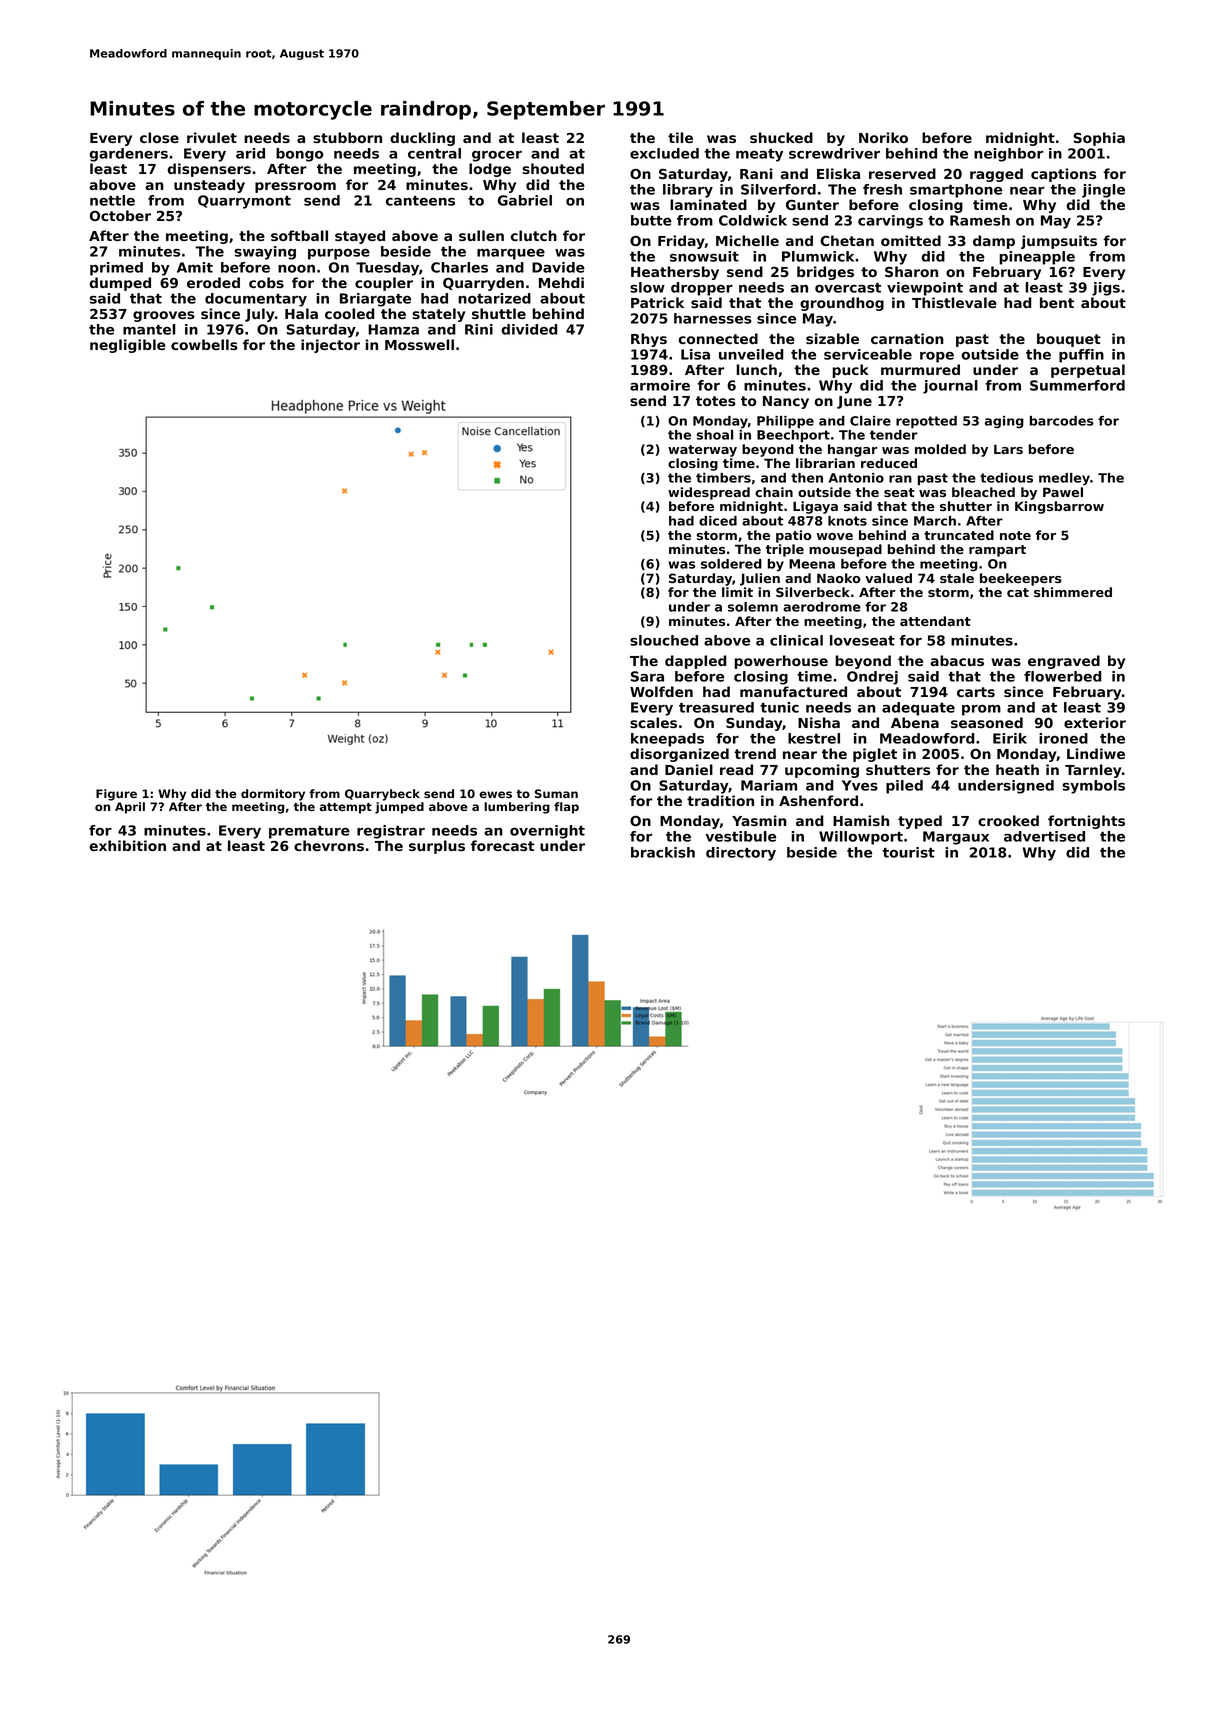 This document has width=1215, height=1718. Describe the element at coordinates (128, 346) in the document. I see `negligible` at that location.
